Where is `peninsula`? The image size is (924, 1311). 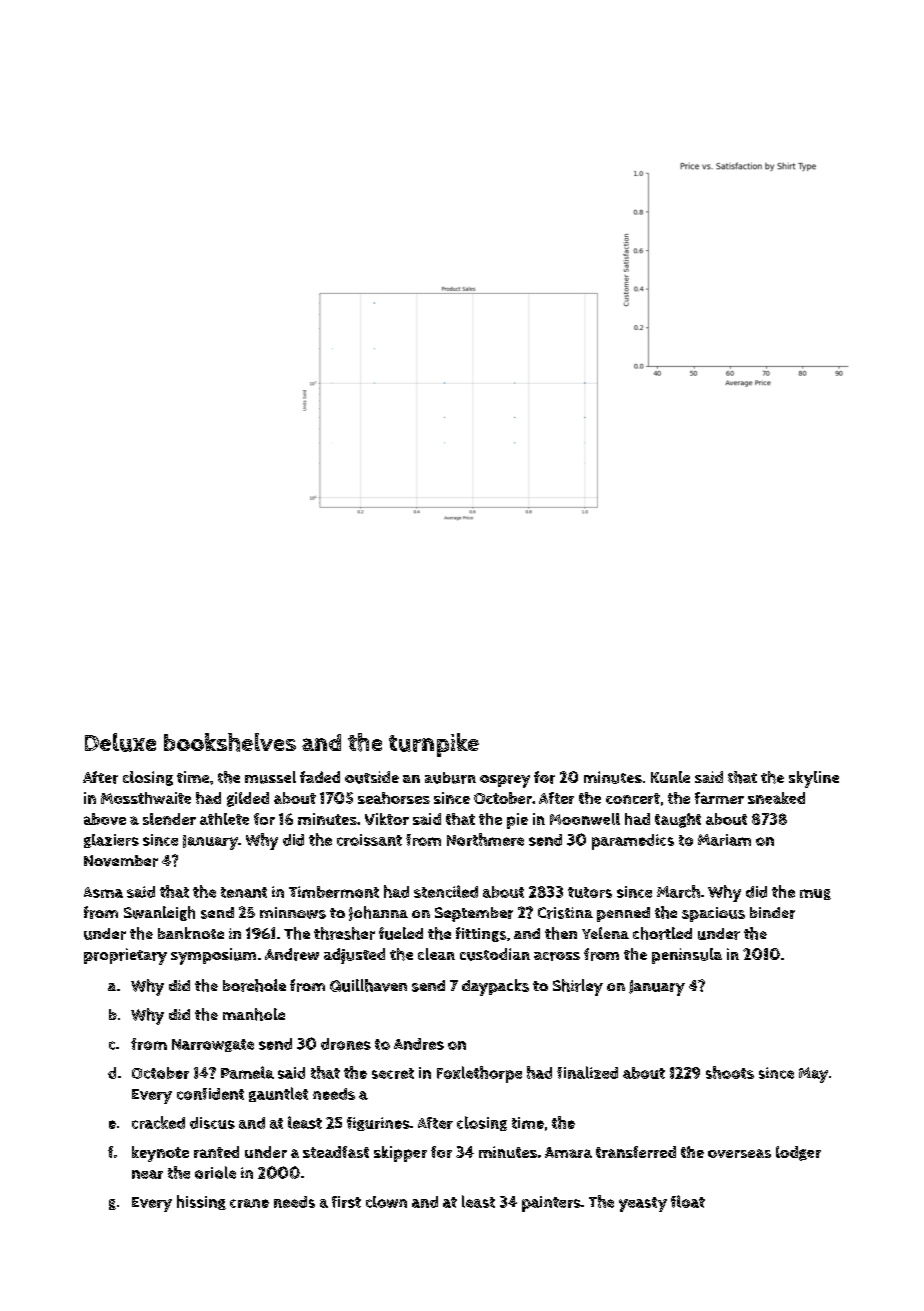 peninsula is located at coordinates (687, 956).
